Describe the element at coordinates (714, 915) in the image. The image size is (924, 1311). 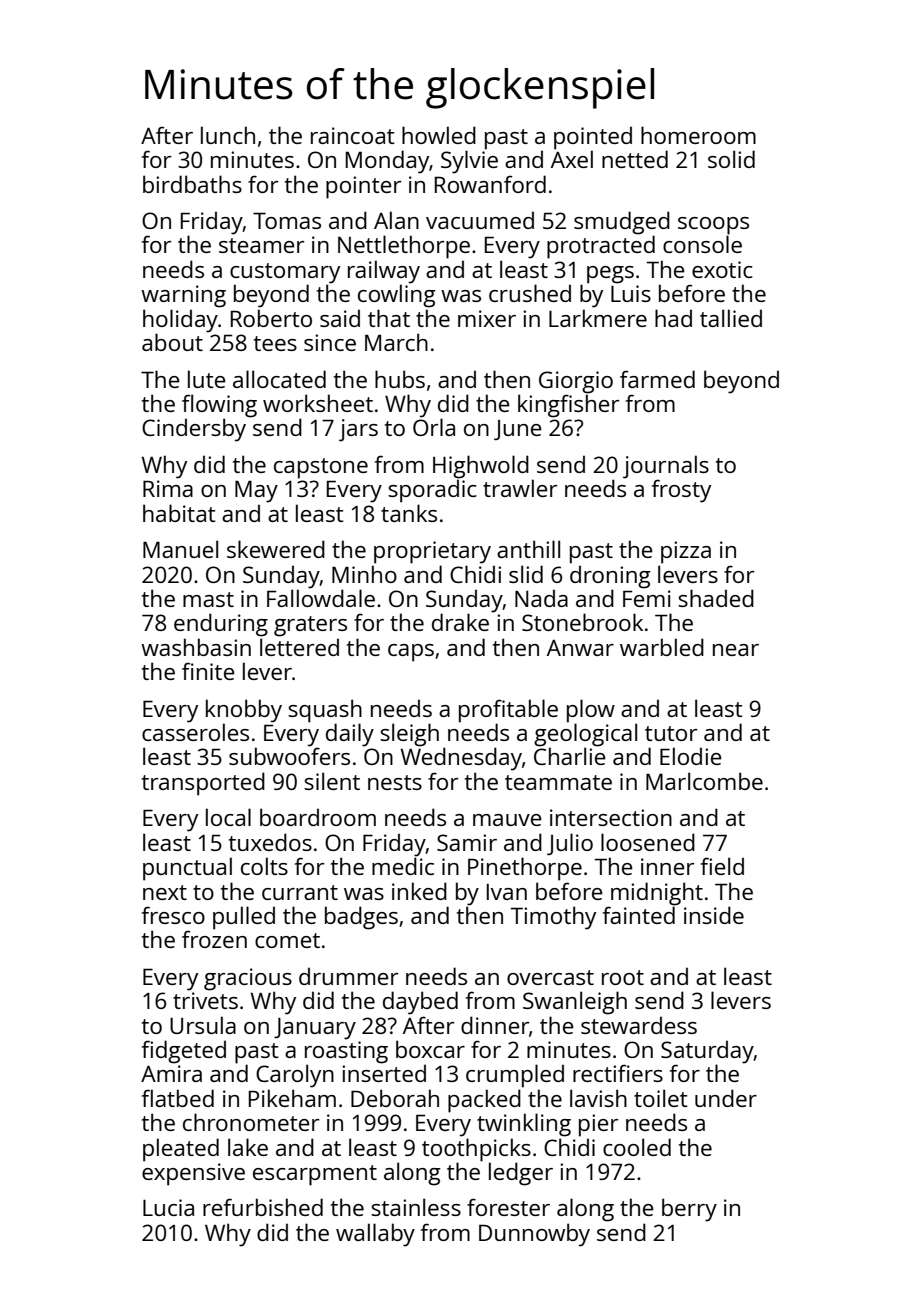
I see `inside` at that location.
